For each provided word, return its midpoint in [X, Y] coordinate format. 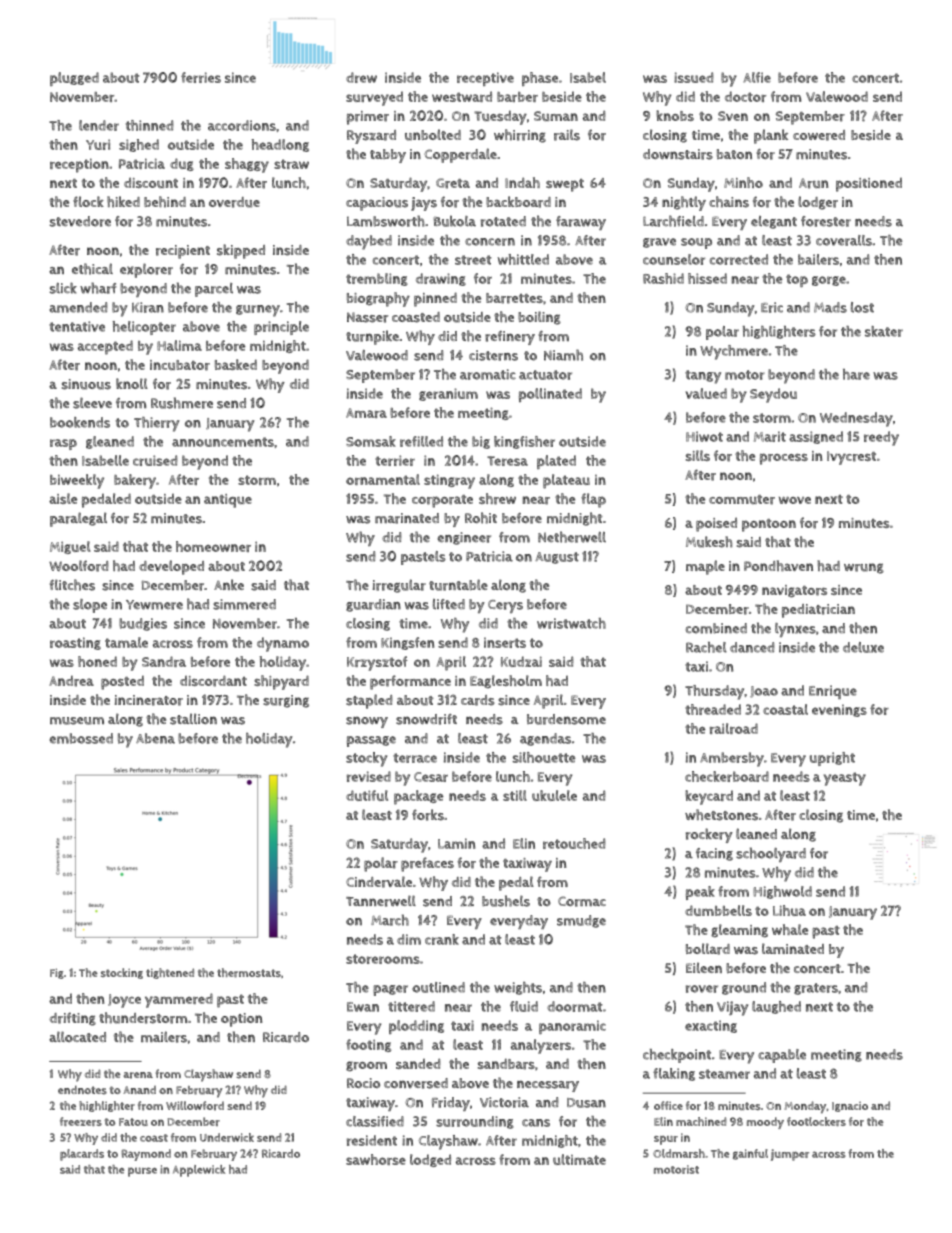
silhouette [544, 757]
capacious [377, 204]
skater [884, 331]
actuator [545, 375]
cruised [155, 460]
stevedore [80, 221]
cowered [819, 135]
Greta [453, 183]
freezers [81, 1121]
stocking [122, 973]
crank [442, 939]
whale [790, 929]
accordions [242, 125]
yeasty [845, 779]
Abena [155, 738]
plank [771, 136]
